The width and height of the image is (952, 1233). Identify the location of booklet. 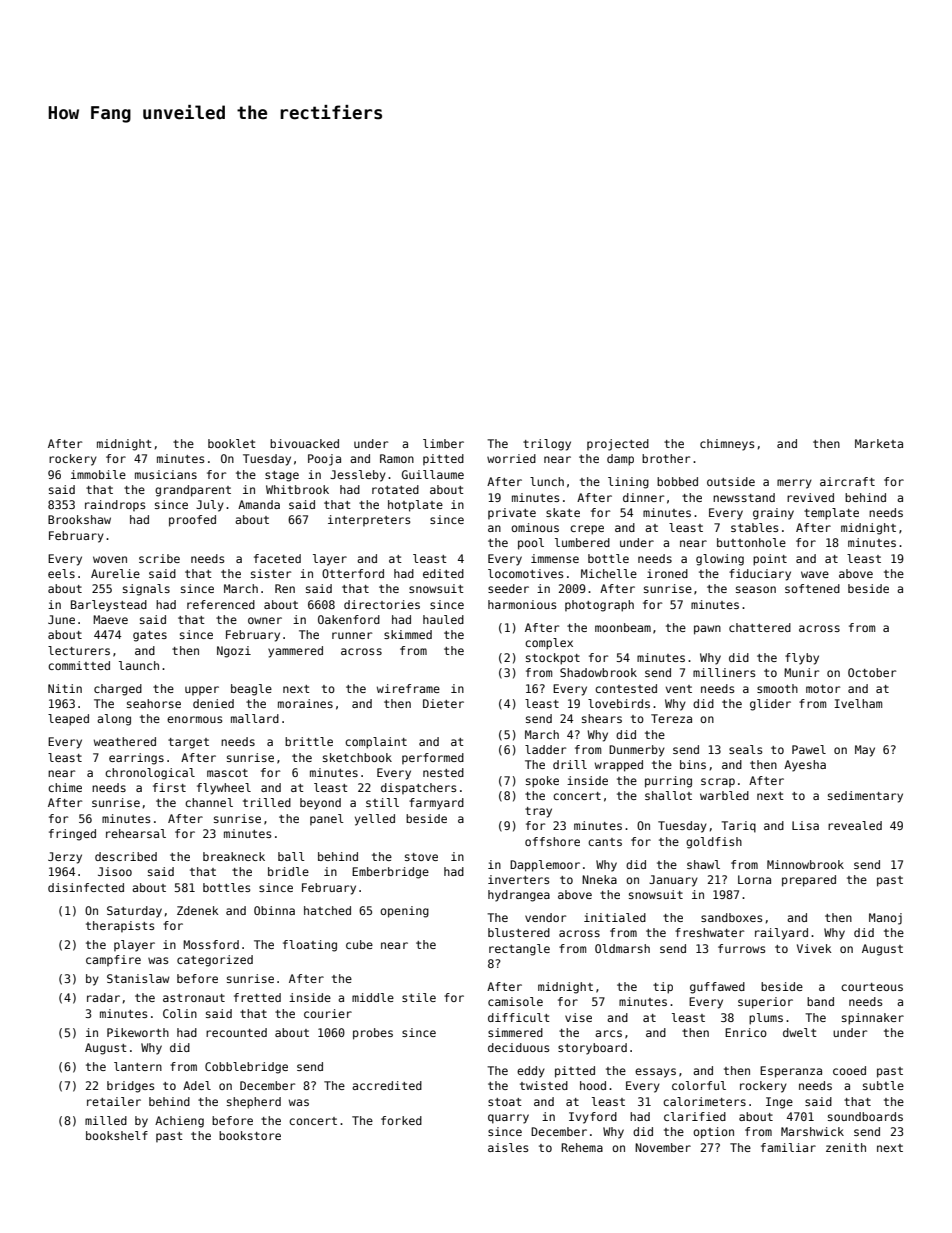
(232, 443).
